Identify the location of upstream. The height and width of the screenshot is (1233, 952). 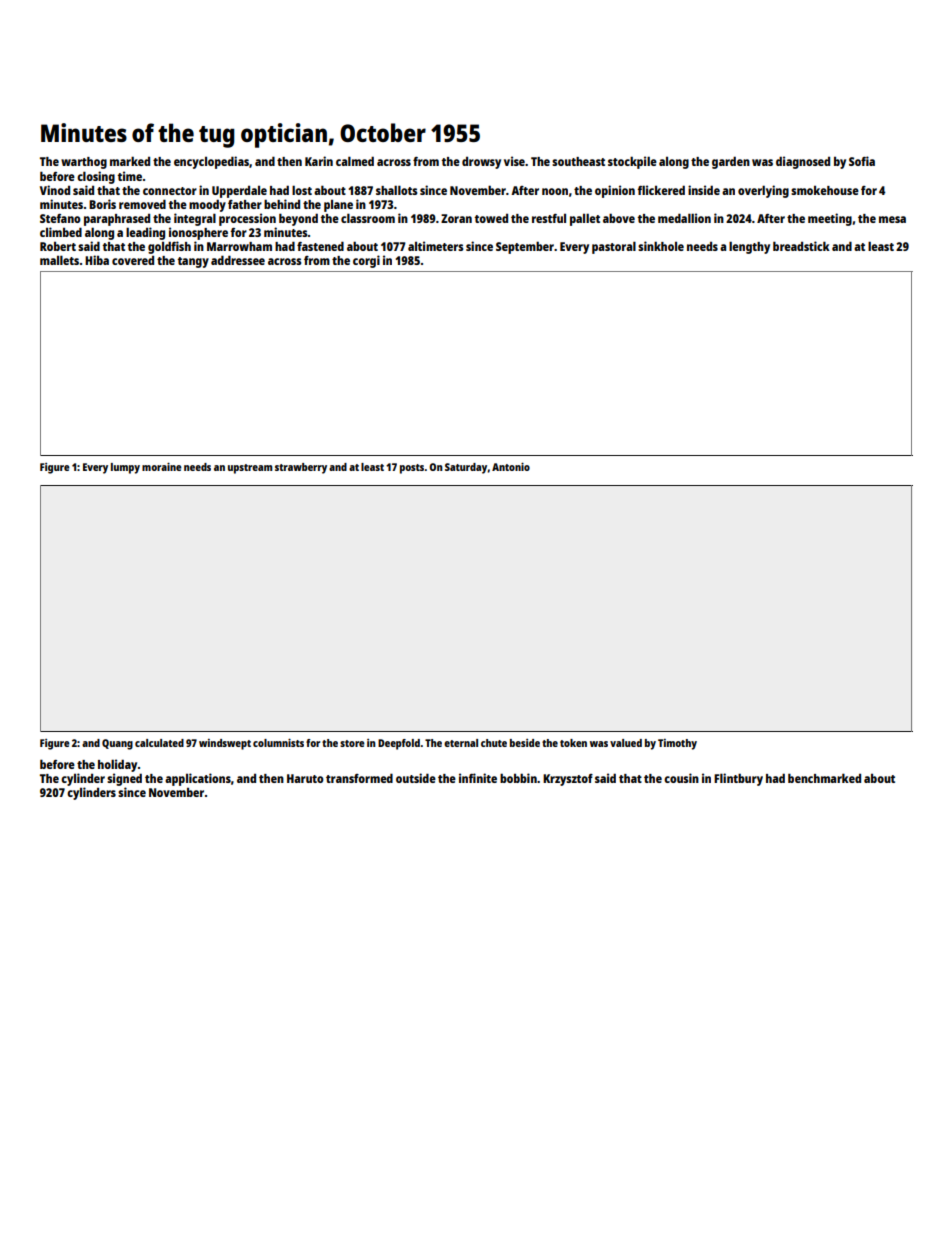
(250, 469).
